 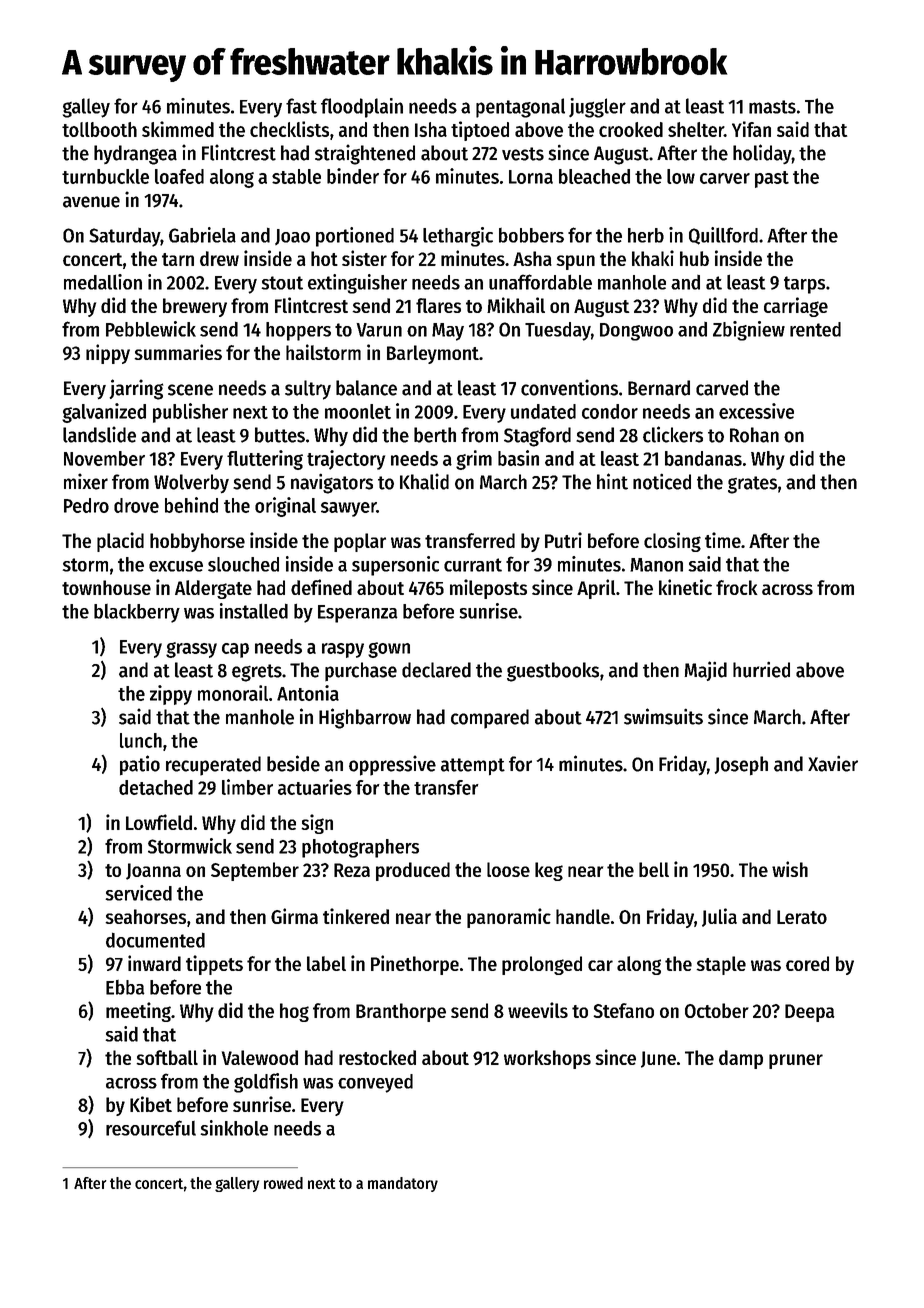 What do you see at coordinates (401, 1012) in the image?
I see `Branthorpe` at bounding box center [401, 1012].
